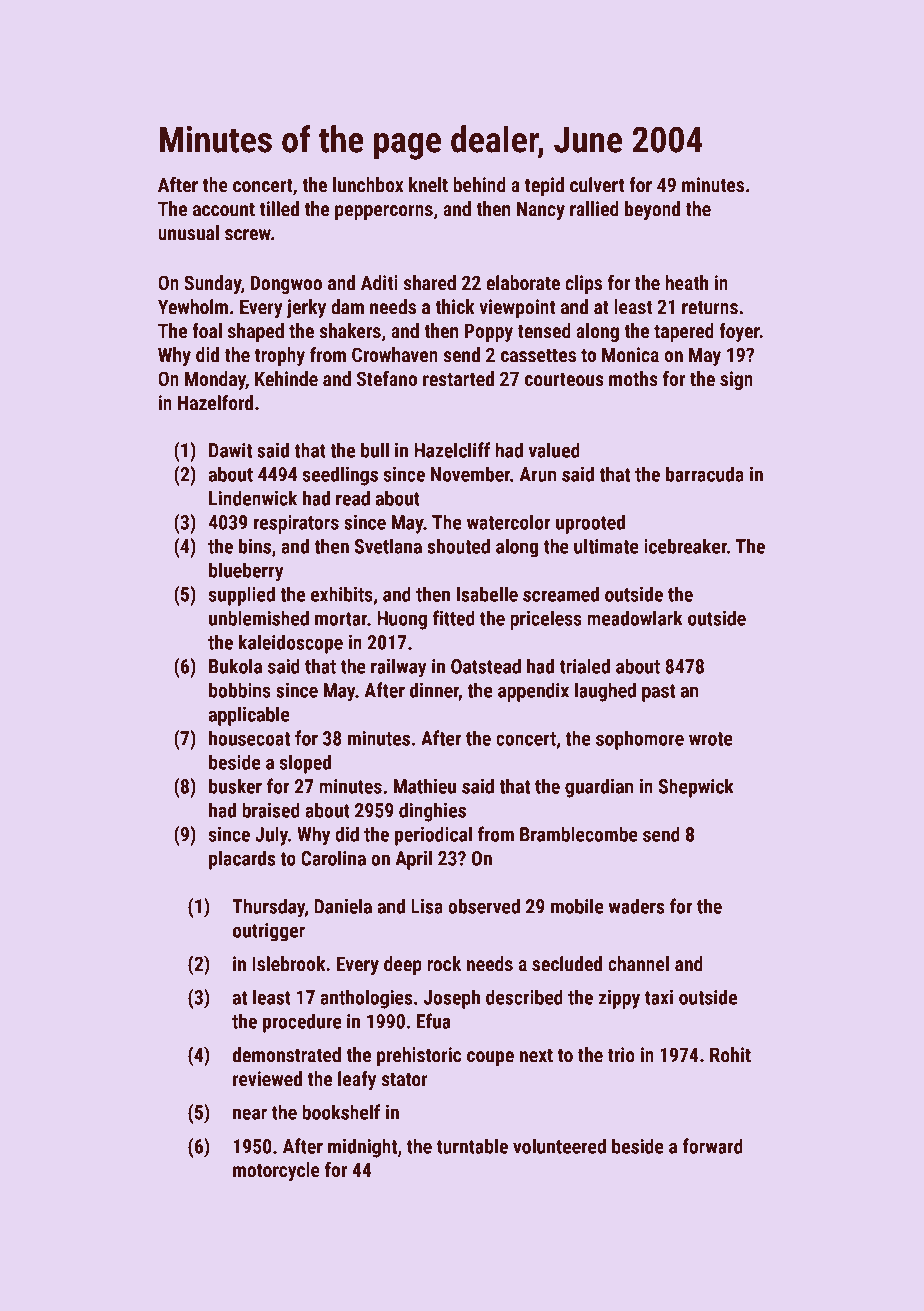 The height and width of the document is (1311, 924). What do you see at coordinates (306, 308) in the document?
I see `jerky` at bounding box center [306, 308].
